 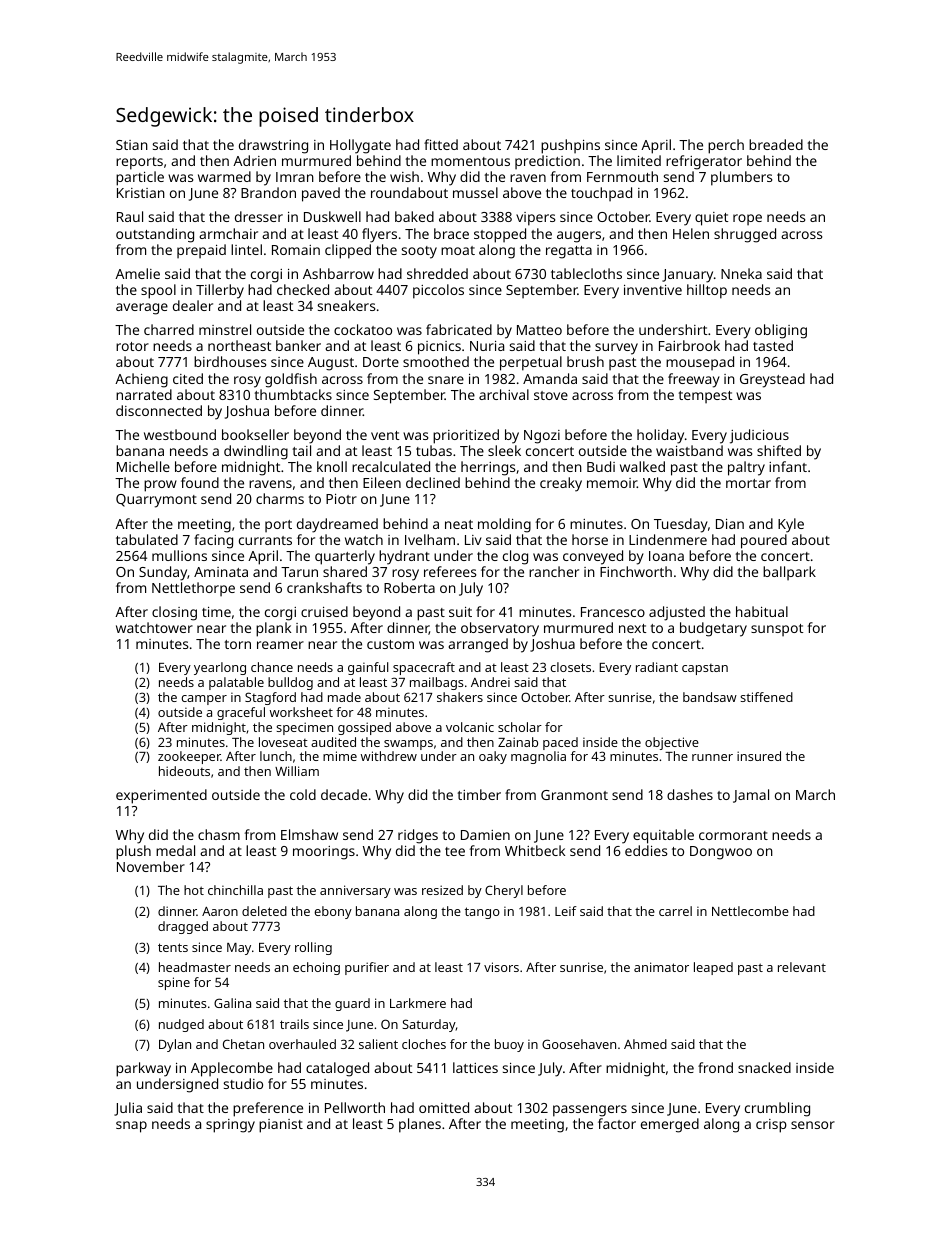 I want to click on closets, so click(x=570, y=667).
